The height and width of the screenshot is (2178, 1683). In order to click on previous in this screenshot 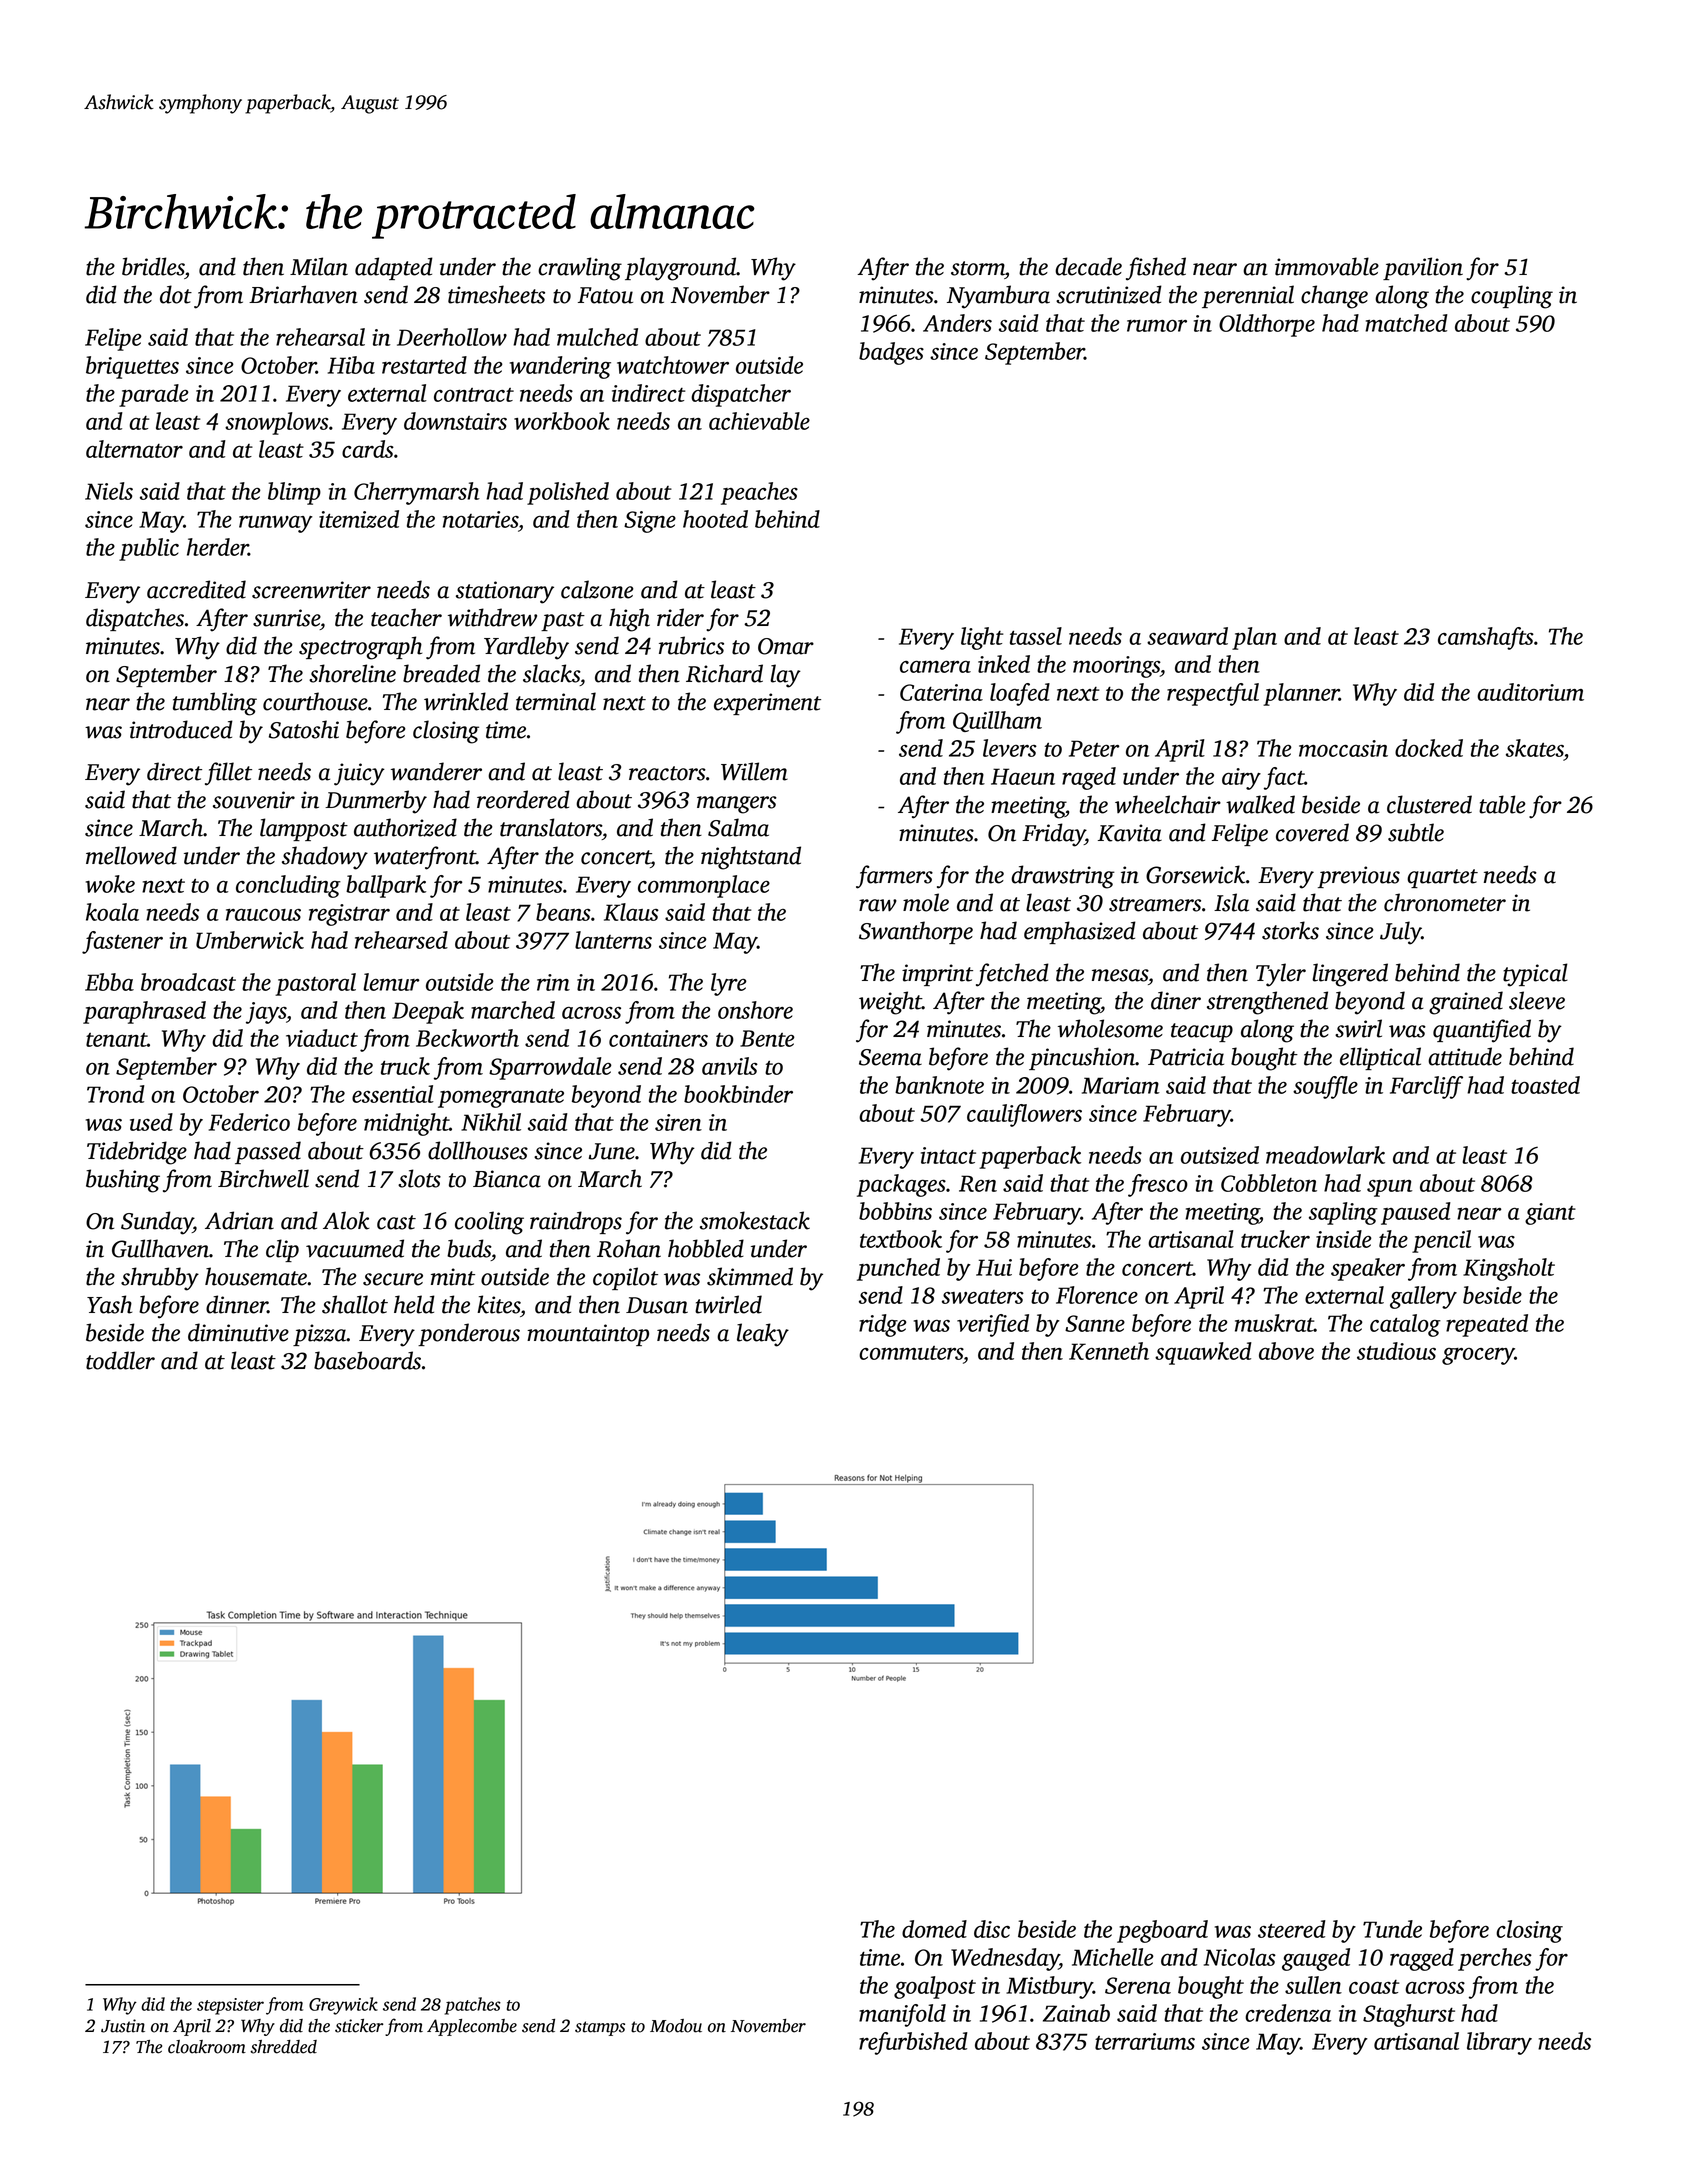, I will do `click(1359, 877)`.
